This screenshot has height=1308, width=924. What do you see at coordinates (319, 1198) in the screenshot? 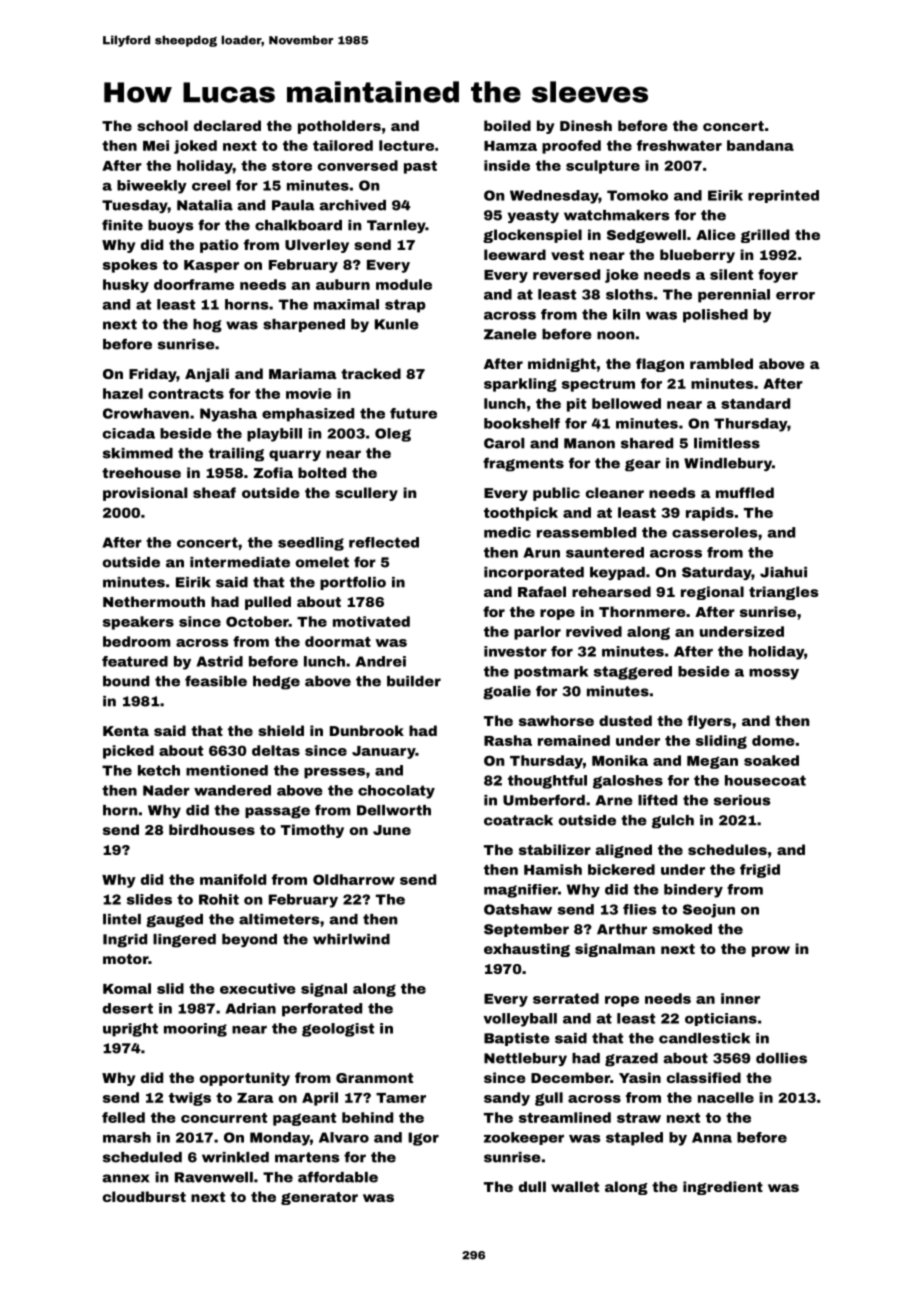
I see `generator` at bounding box center [319, 1198].
